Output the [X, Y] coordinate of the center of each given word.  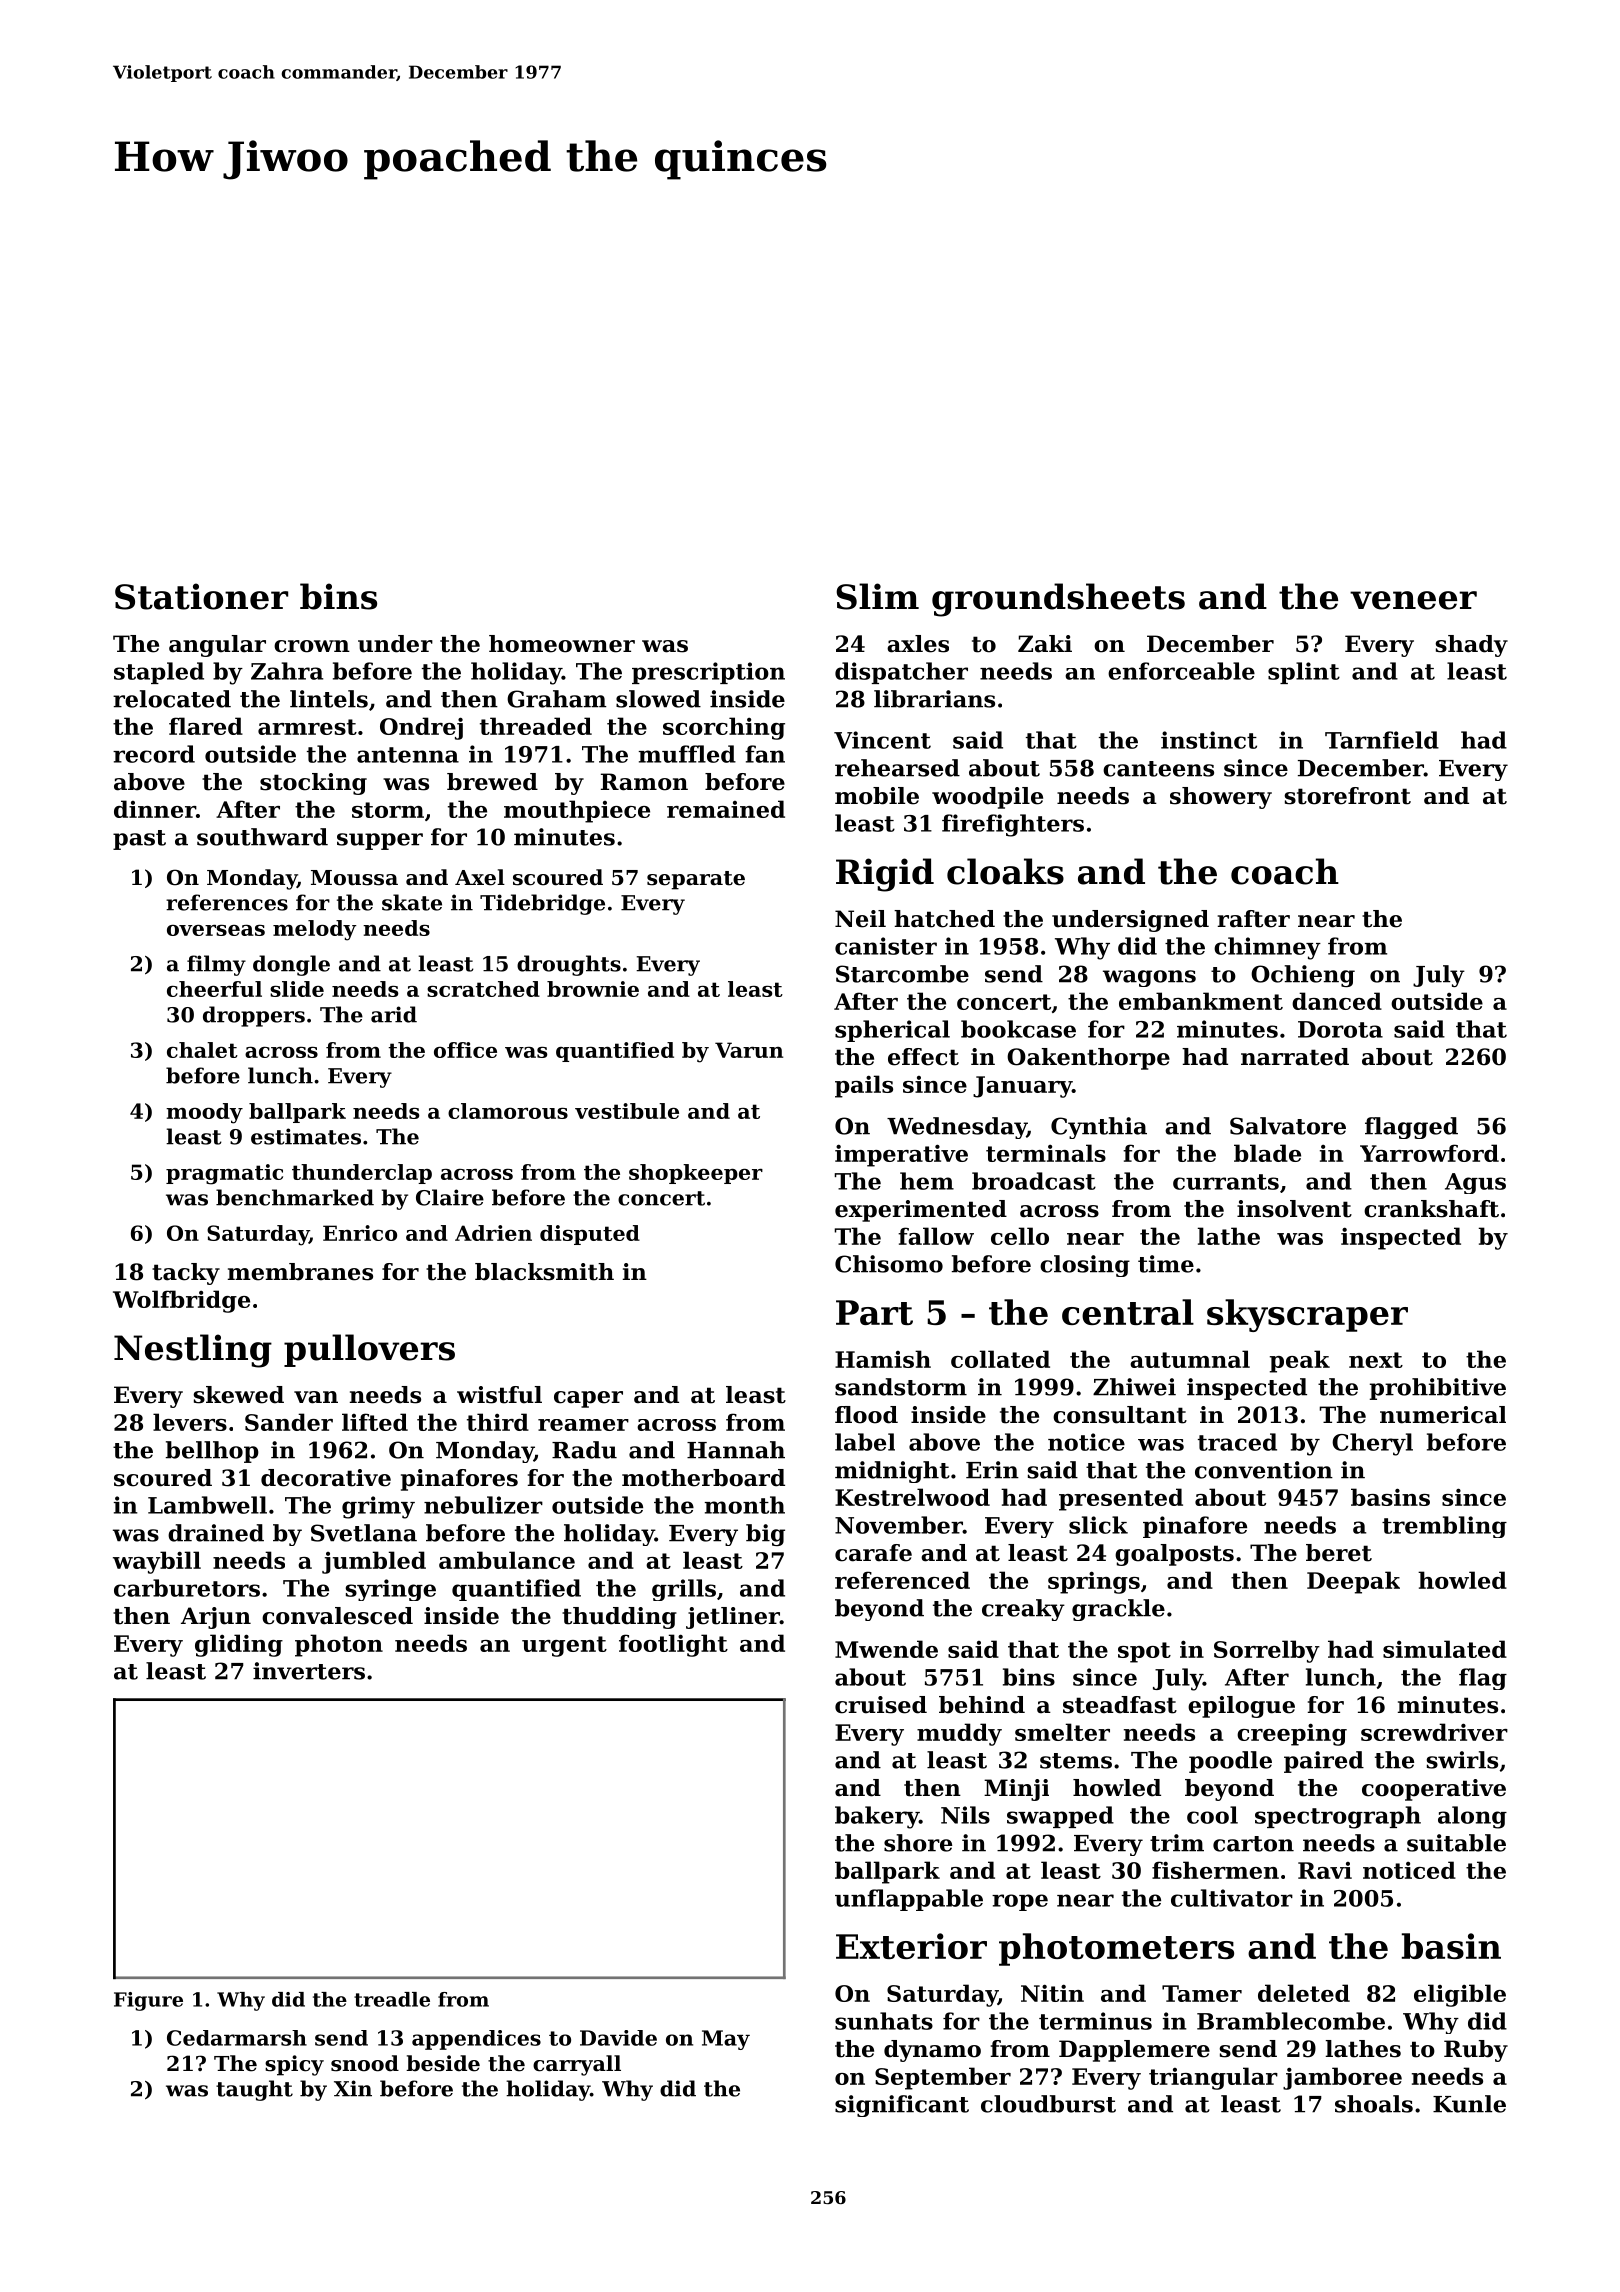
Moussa [354, 878]
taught [254, 2090]
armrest [307, 727]
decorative [326, 1478]
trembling [1444, 1527]
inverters [309, 1671]
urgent [564, 1646]
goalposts [1174, 1555]
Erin [992, 1470]
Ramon [644, 782]
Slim [877, 596]
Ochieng [1303, 976]
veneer [1413, 600]
